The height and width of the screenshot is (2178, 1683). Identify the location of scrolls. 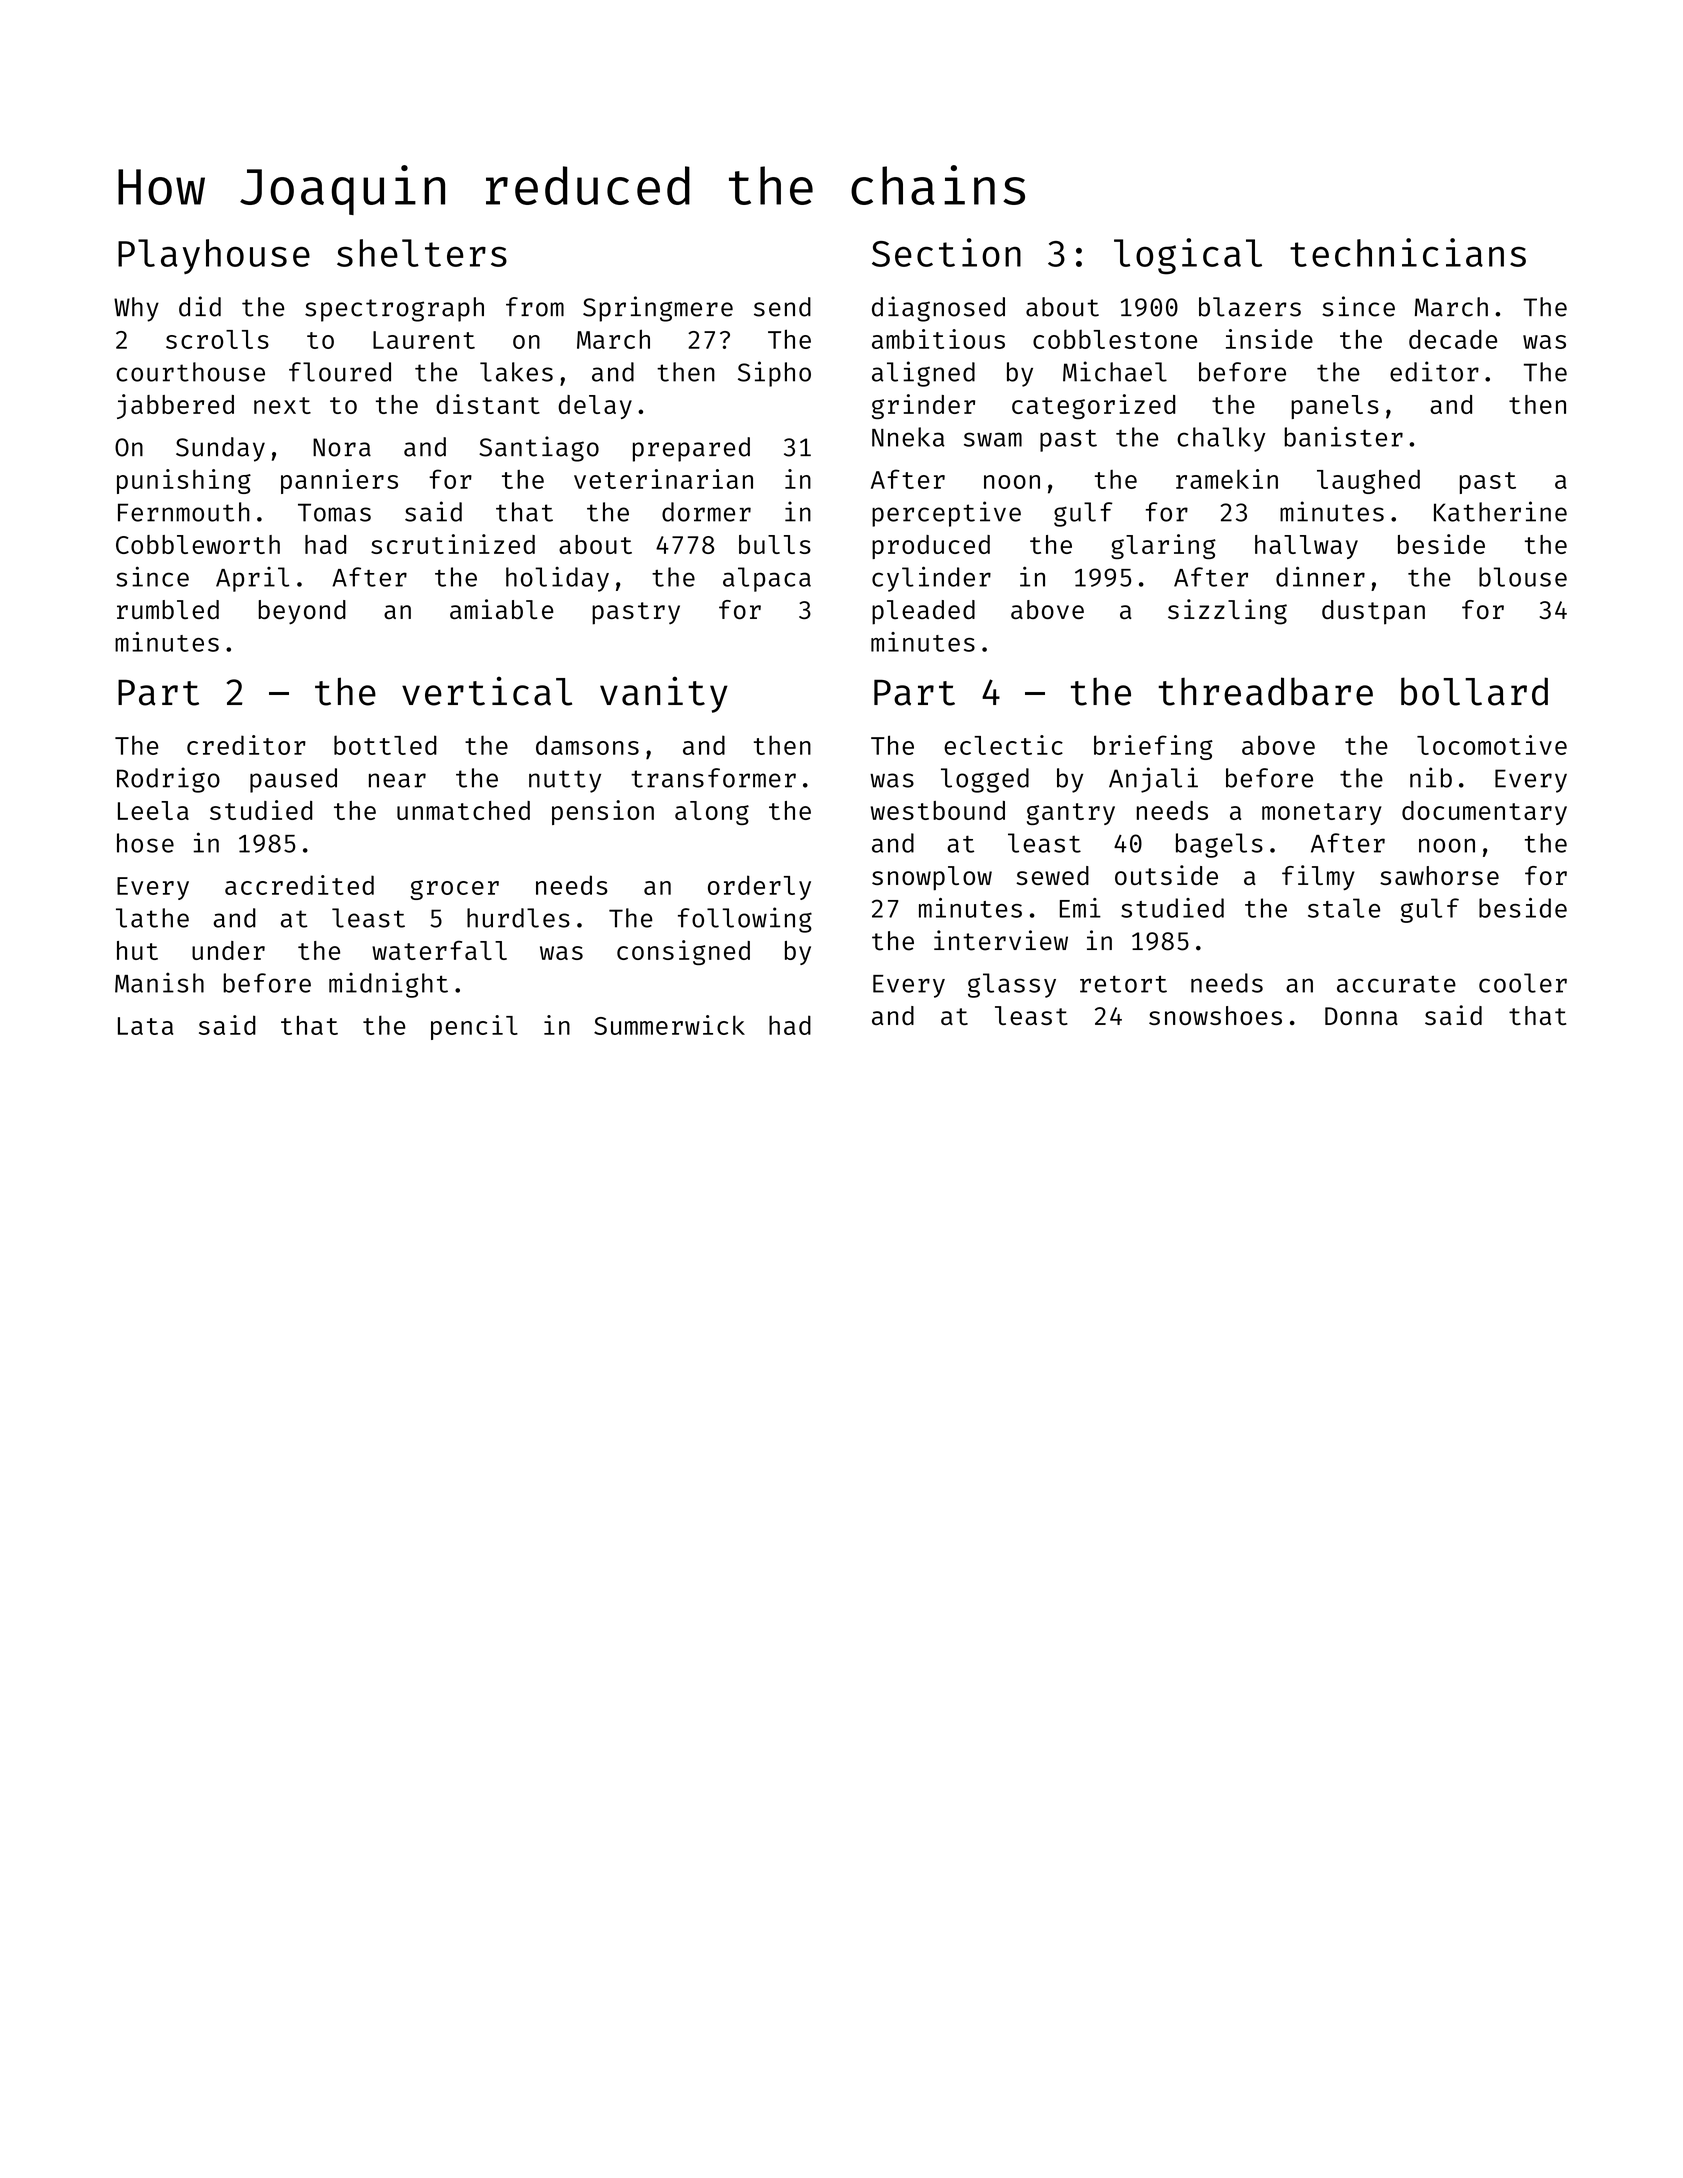
(217, 339).
